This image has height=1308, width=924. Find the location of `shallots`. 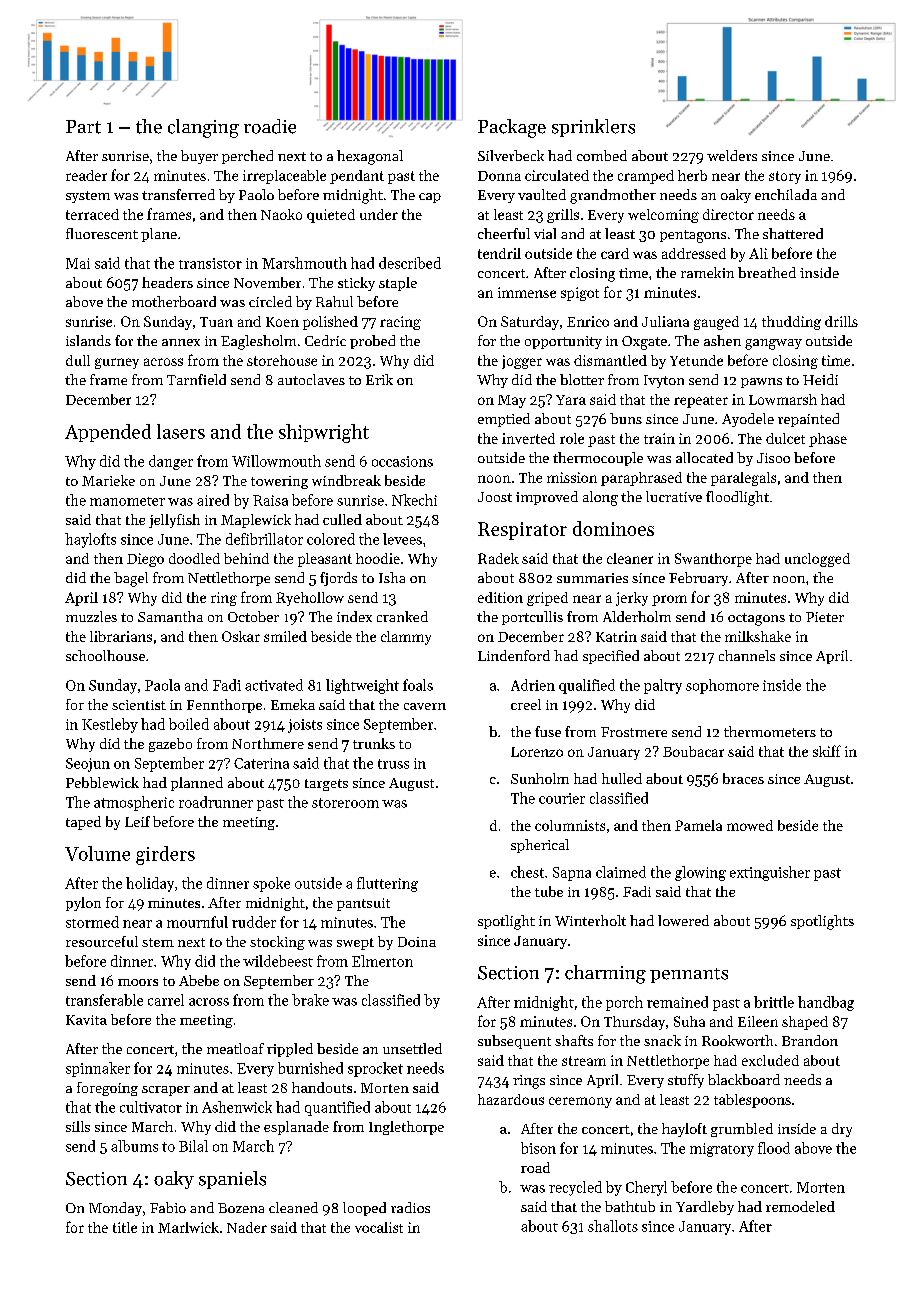

shallots is located at coordinates (613, 1226).
